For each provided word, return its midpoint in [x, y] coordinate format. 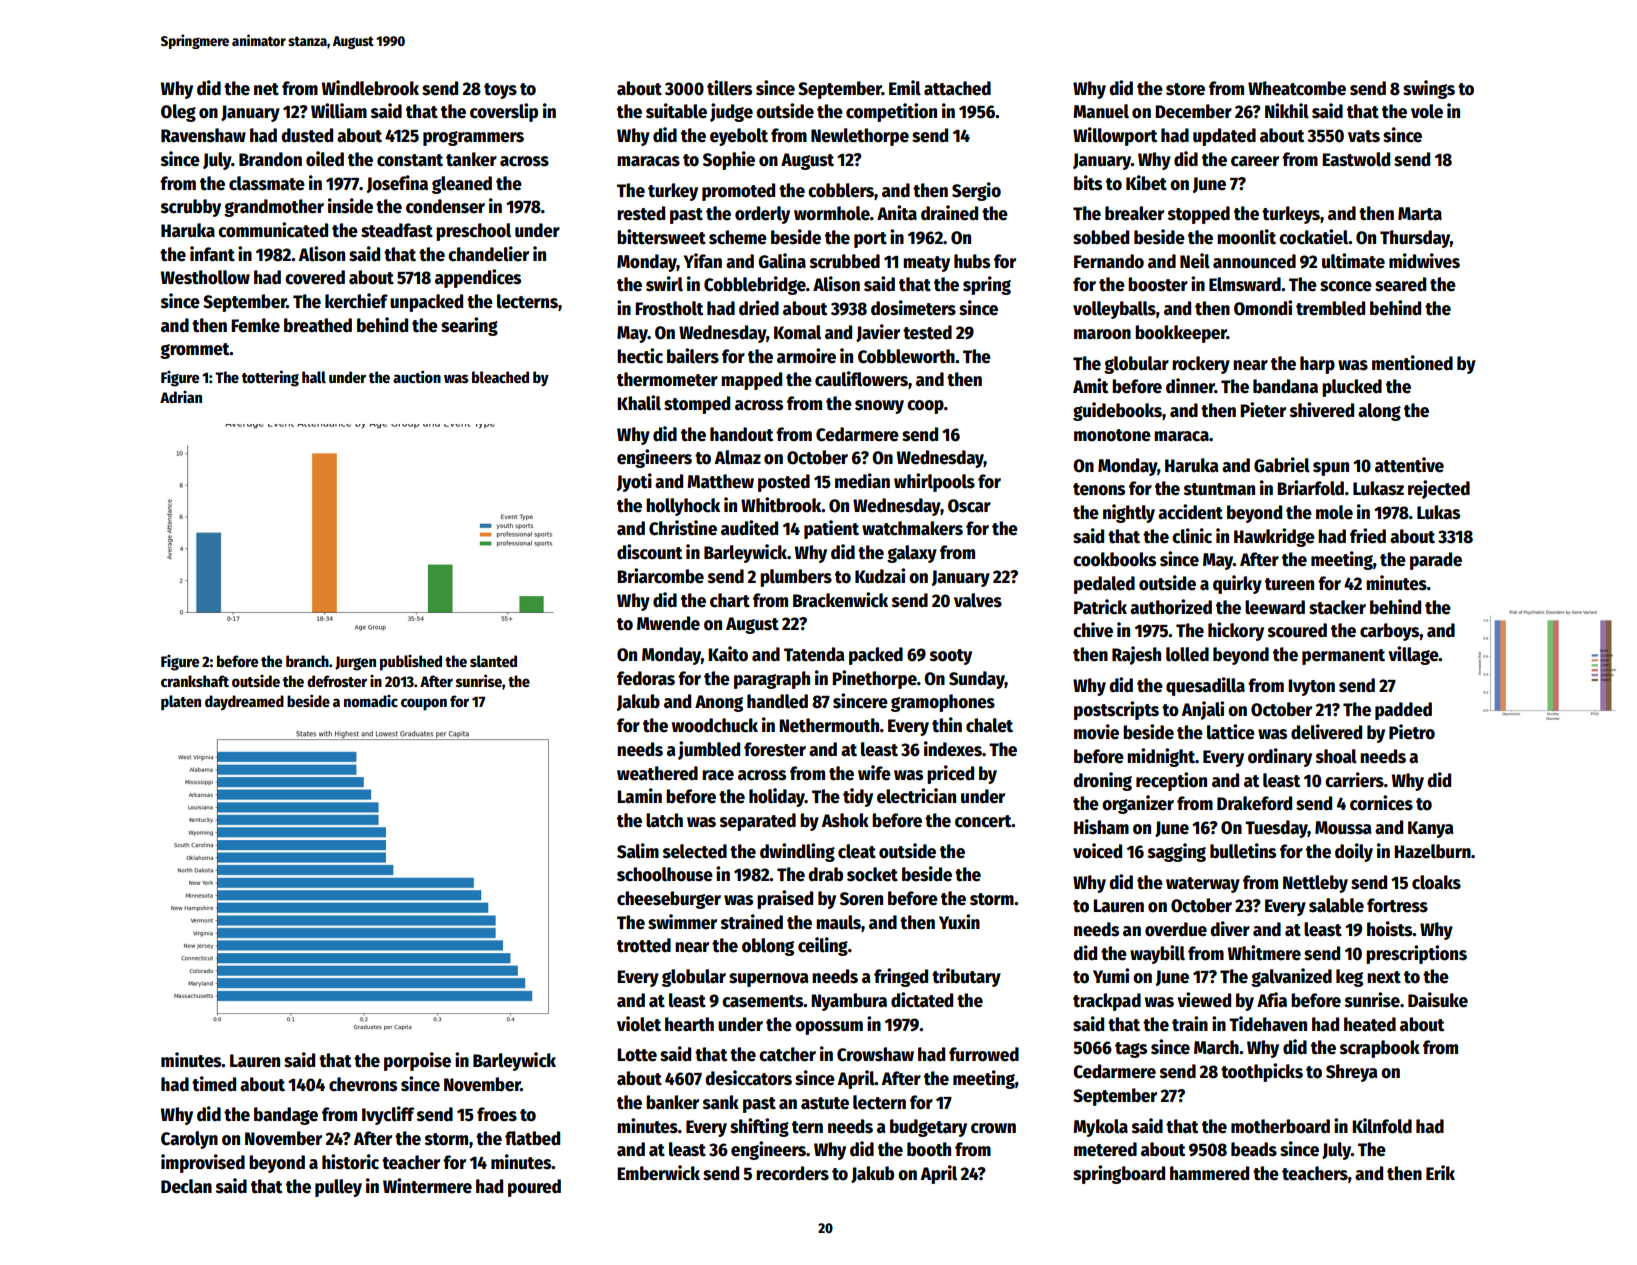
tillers [729, 88]
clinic [1192, 536]
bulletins [1243, 851]
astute [825, 1103]
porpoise [417, 1061]
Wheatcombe [1297, 88]
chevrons [363, 1084]
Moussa [1343, 828]
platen [181, 703]
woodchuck [715, 725]
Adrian [181, 397]
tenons [1099, 489]
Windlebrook [370, 88]
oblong [768, 947]
